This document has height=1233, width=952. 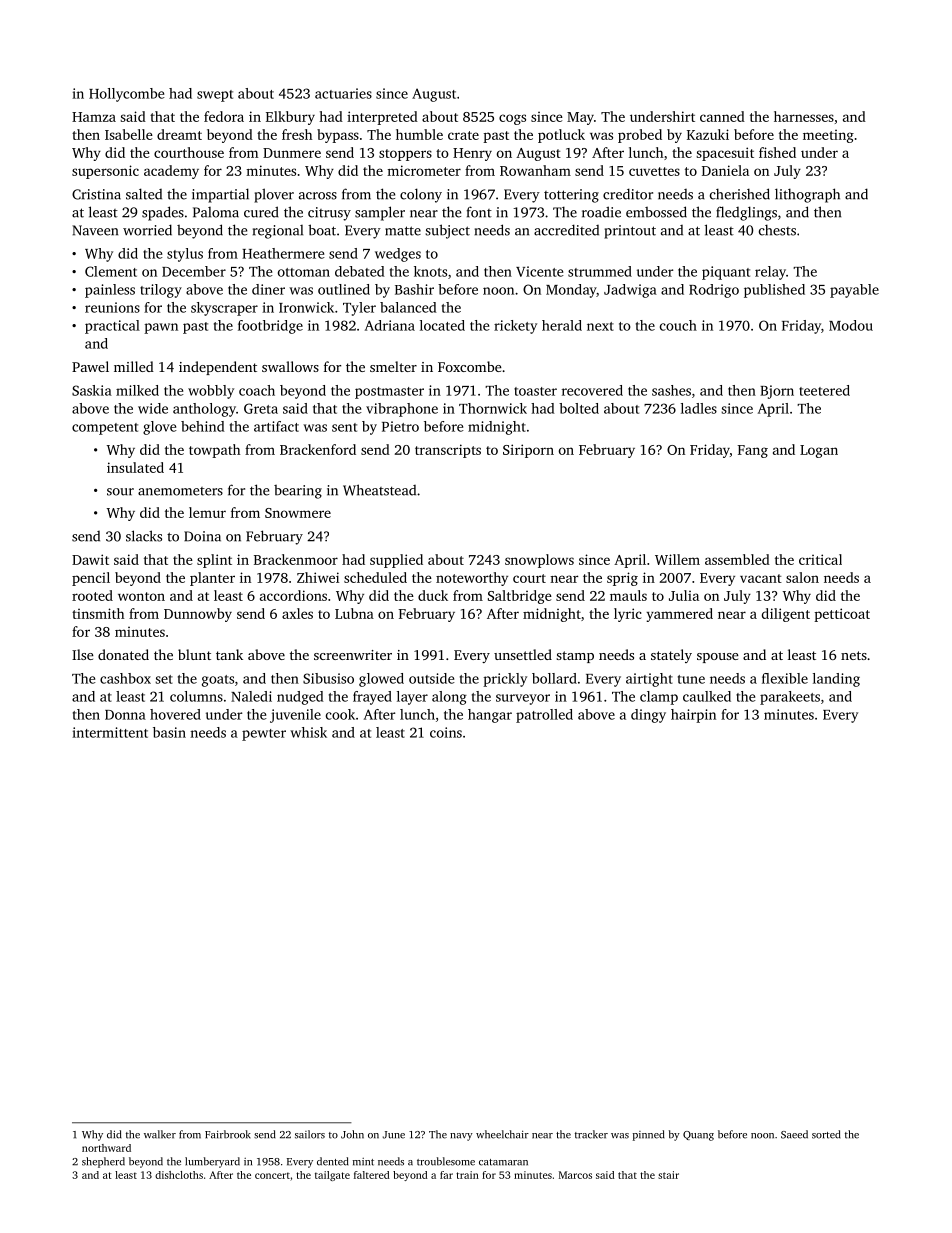 What do you see at coordinates (503, 1162) in the document?
I see `catamaran` at bounding box center [503, 1162].
